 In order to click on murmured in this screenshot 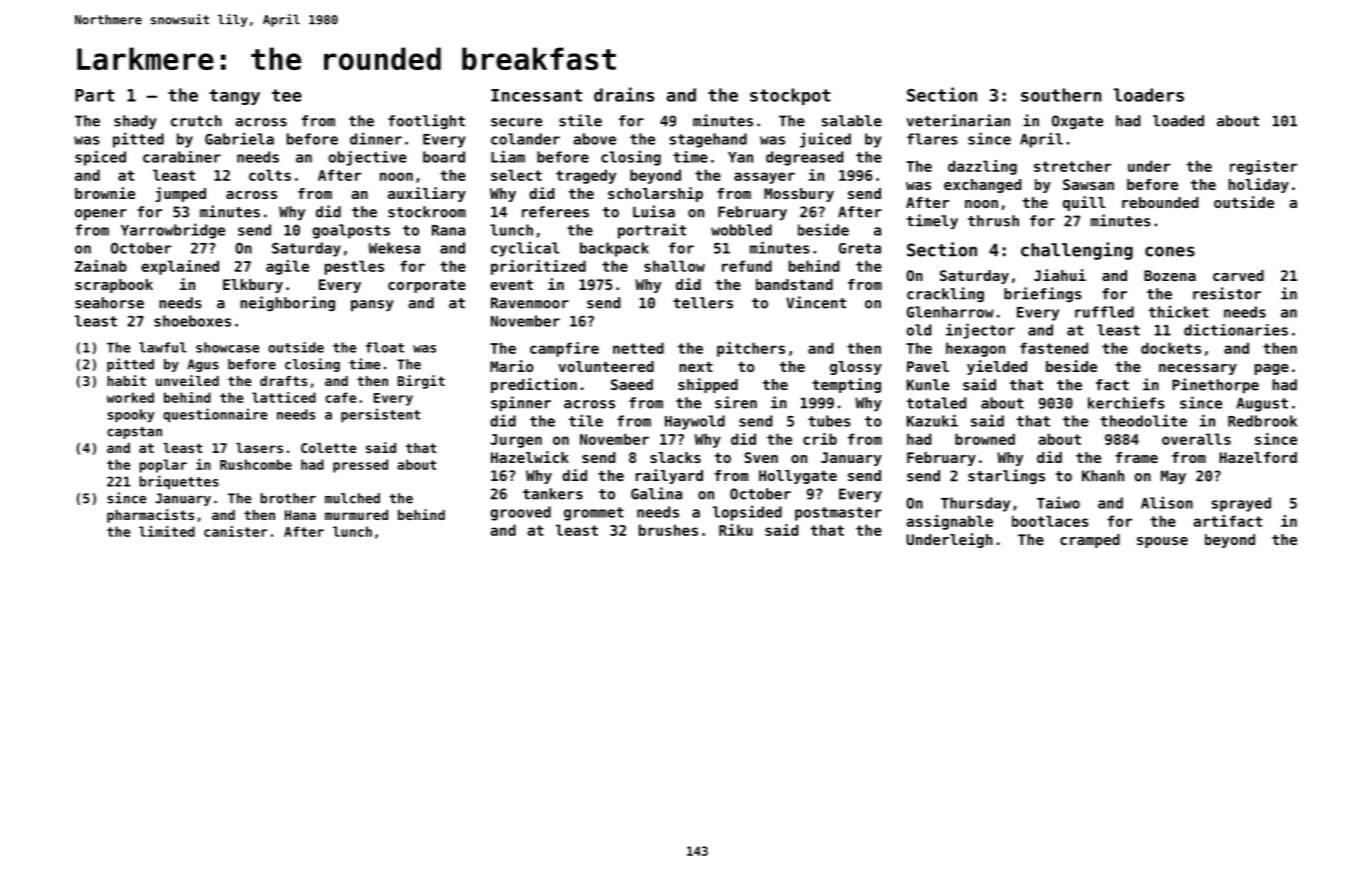, I will do `click(356, 515)`.
